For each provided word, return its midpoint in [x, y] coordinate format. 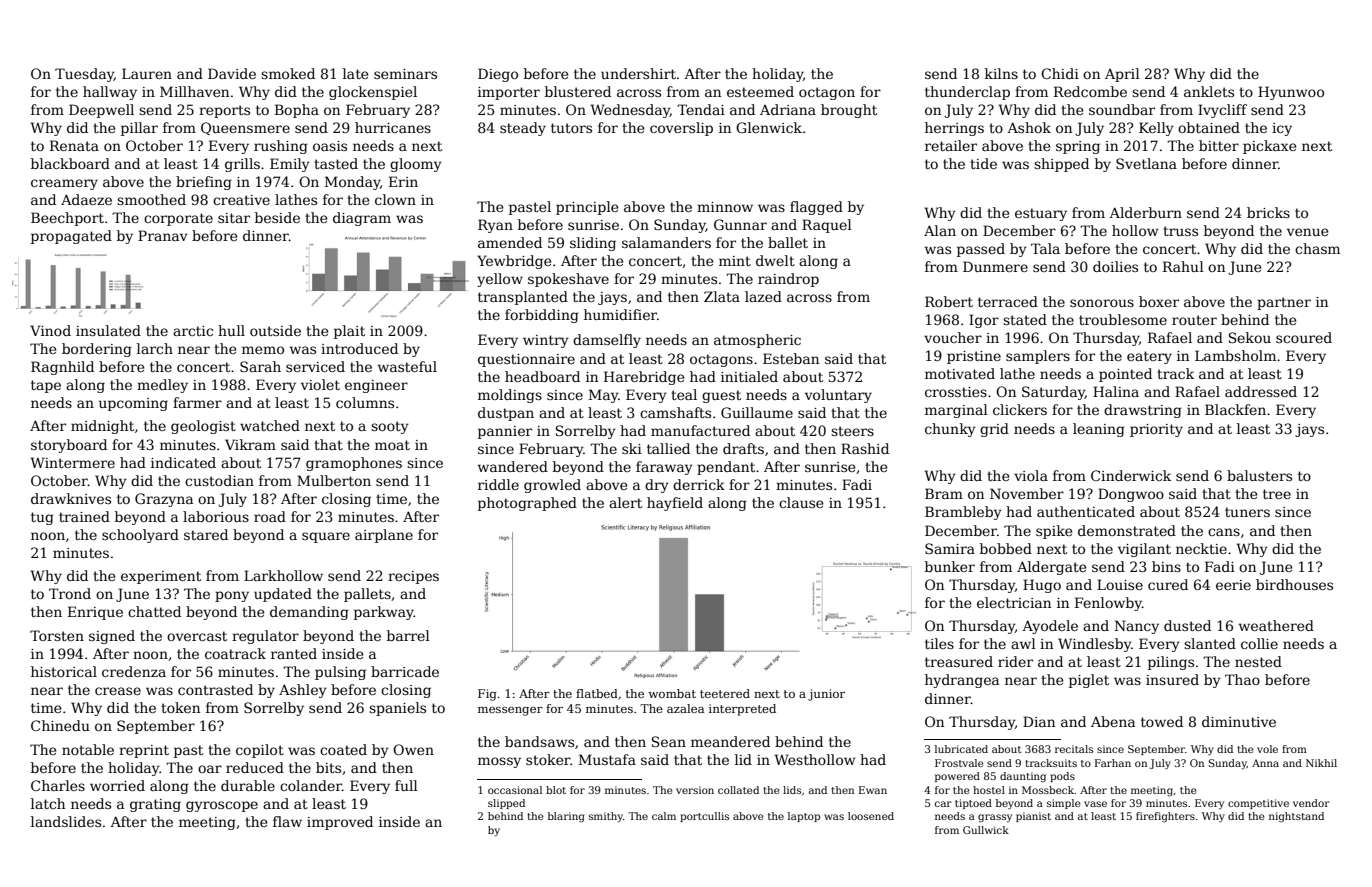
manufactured [700, 430]
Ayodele [1050, 627]
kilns [1001, 73]
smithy [606, 817]
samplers [1038, 357]
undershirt [638, 73]
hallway [110, 93]
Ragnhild [62, 368]
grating [155, 805]
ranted [294, 653]
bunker [950, 566]
